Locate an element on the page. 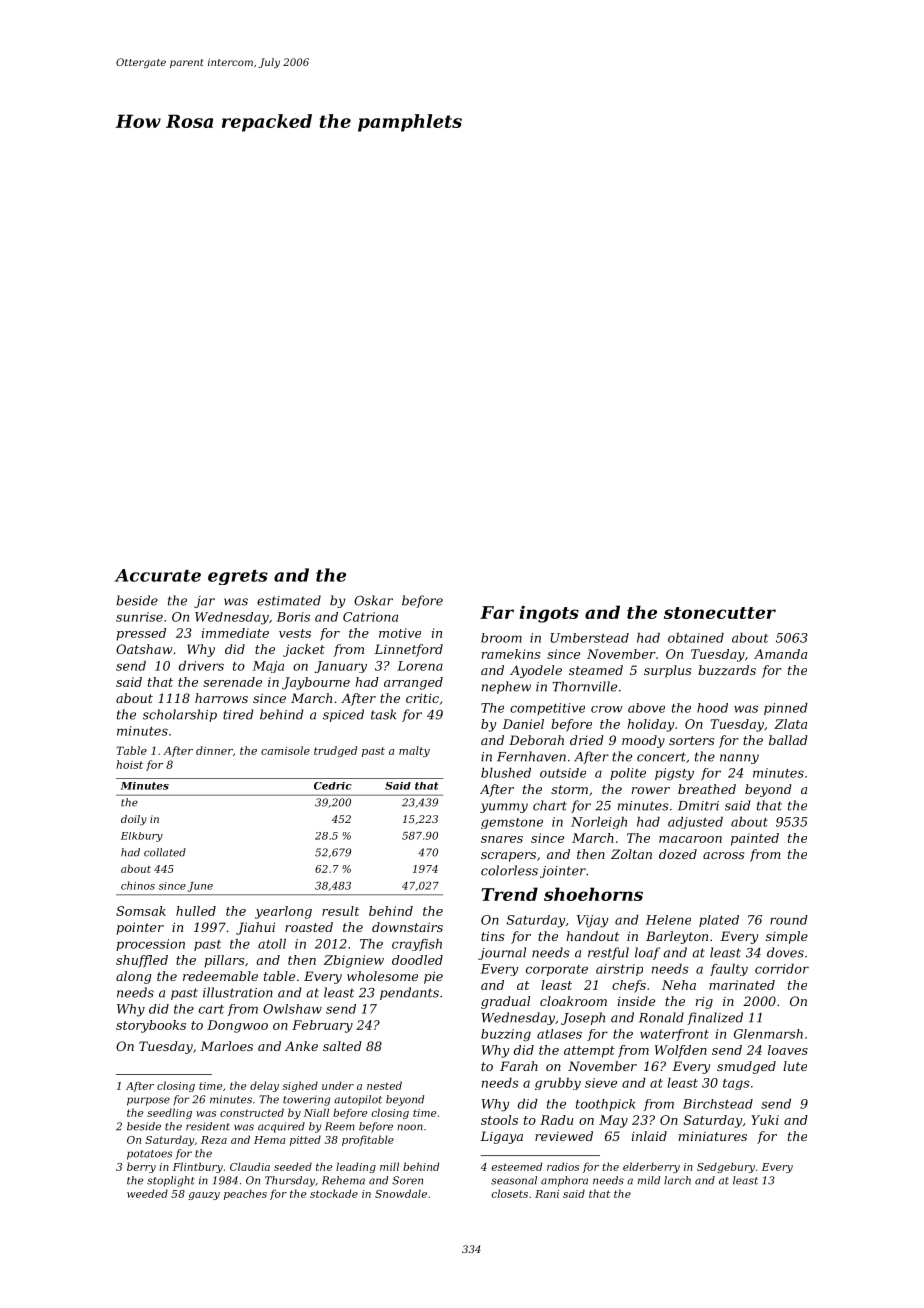 This image has height=1308, width=924. Farah is located at coordinates (519, 1066).
